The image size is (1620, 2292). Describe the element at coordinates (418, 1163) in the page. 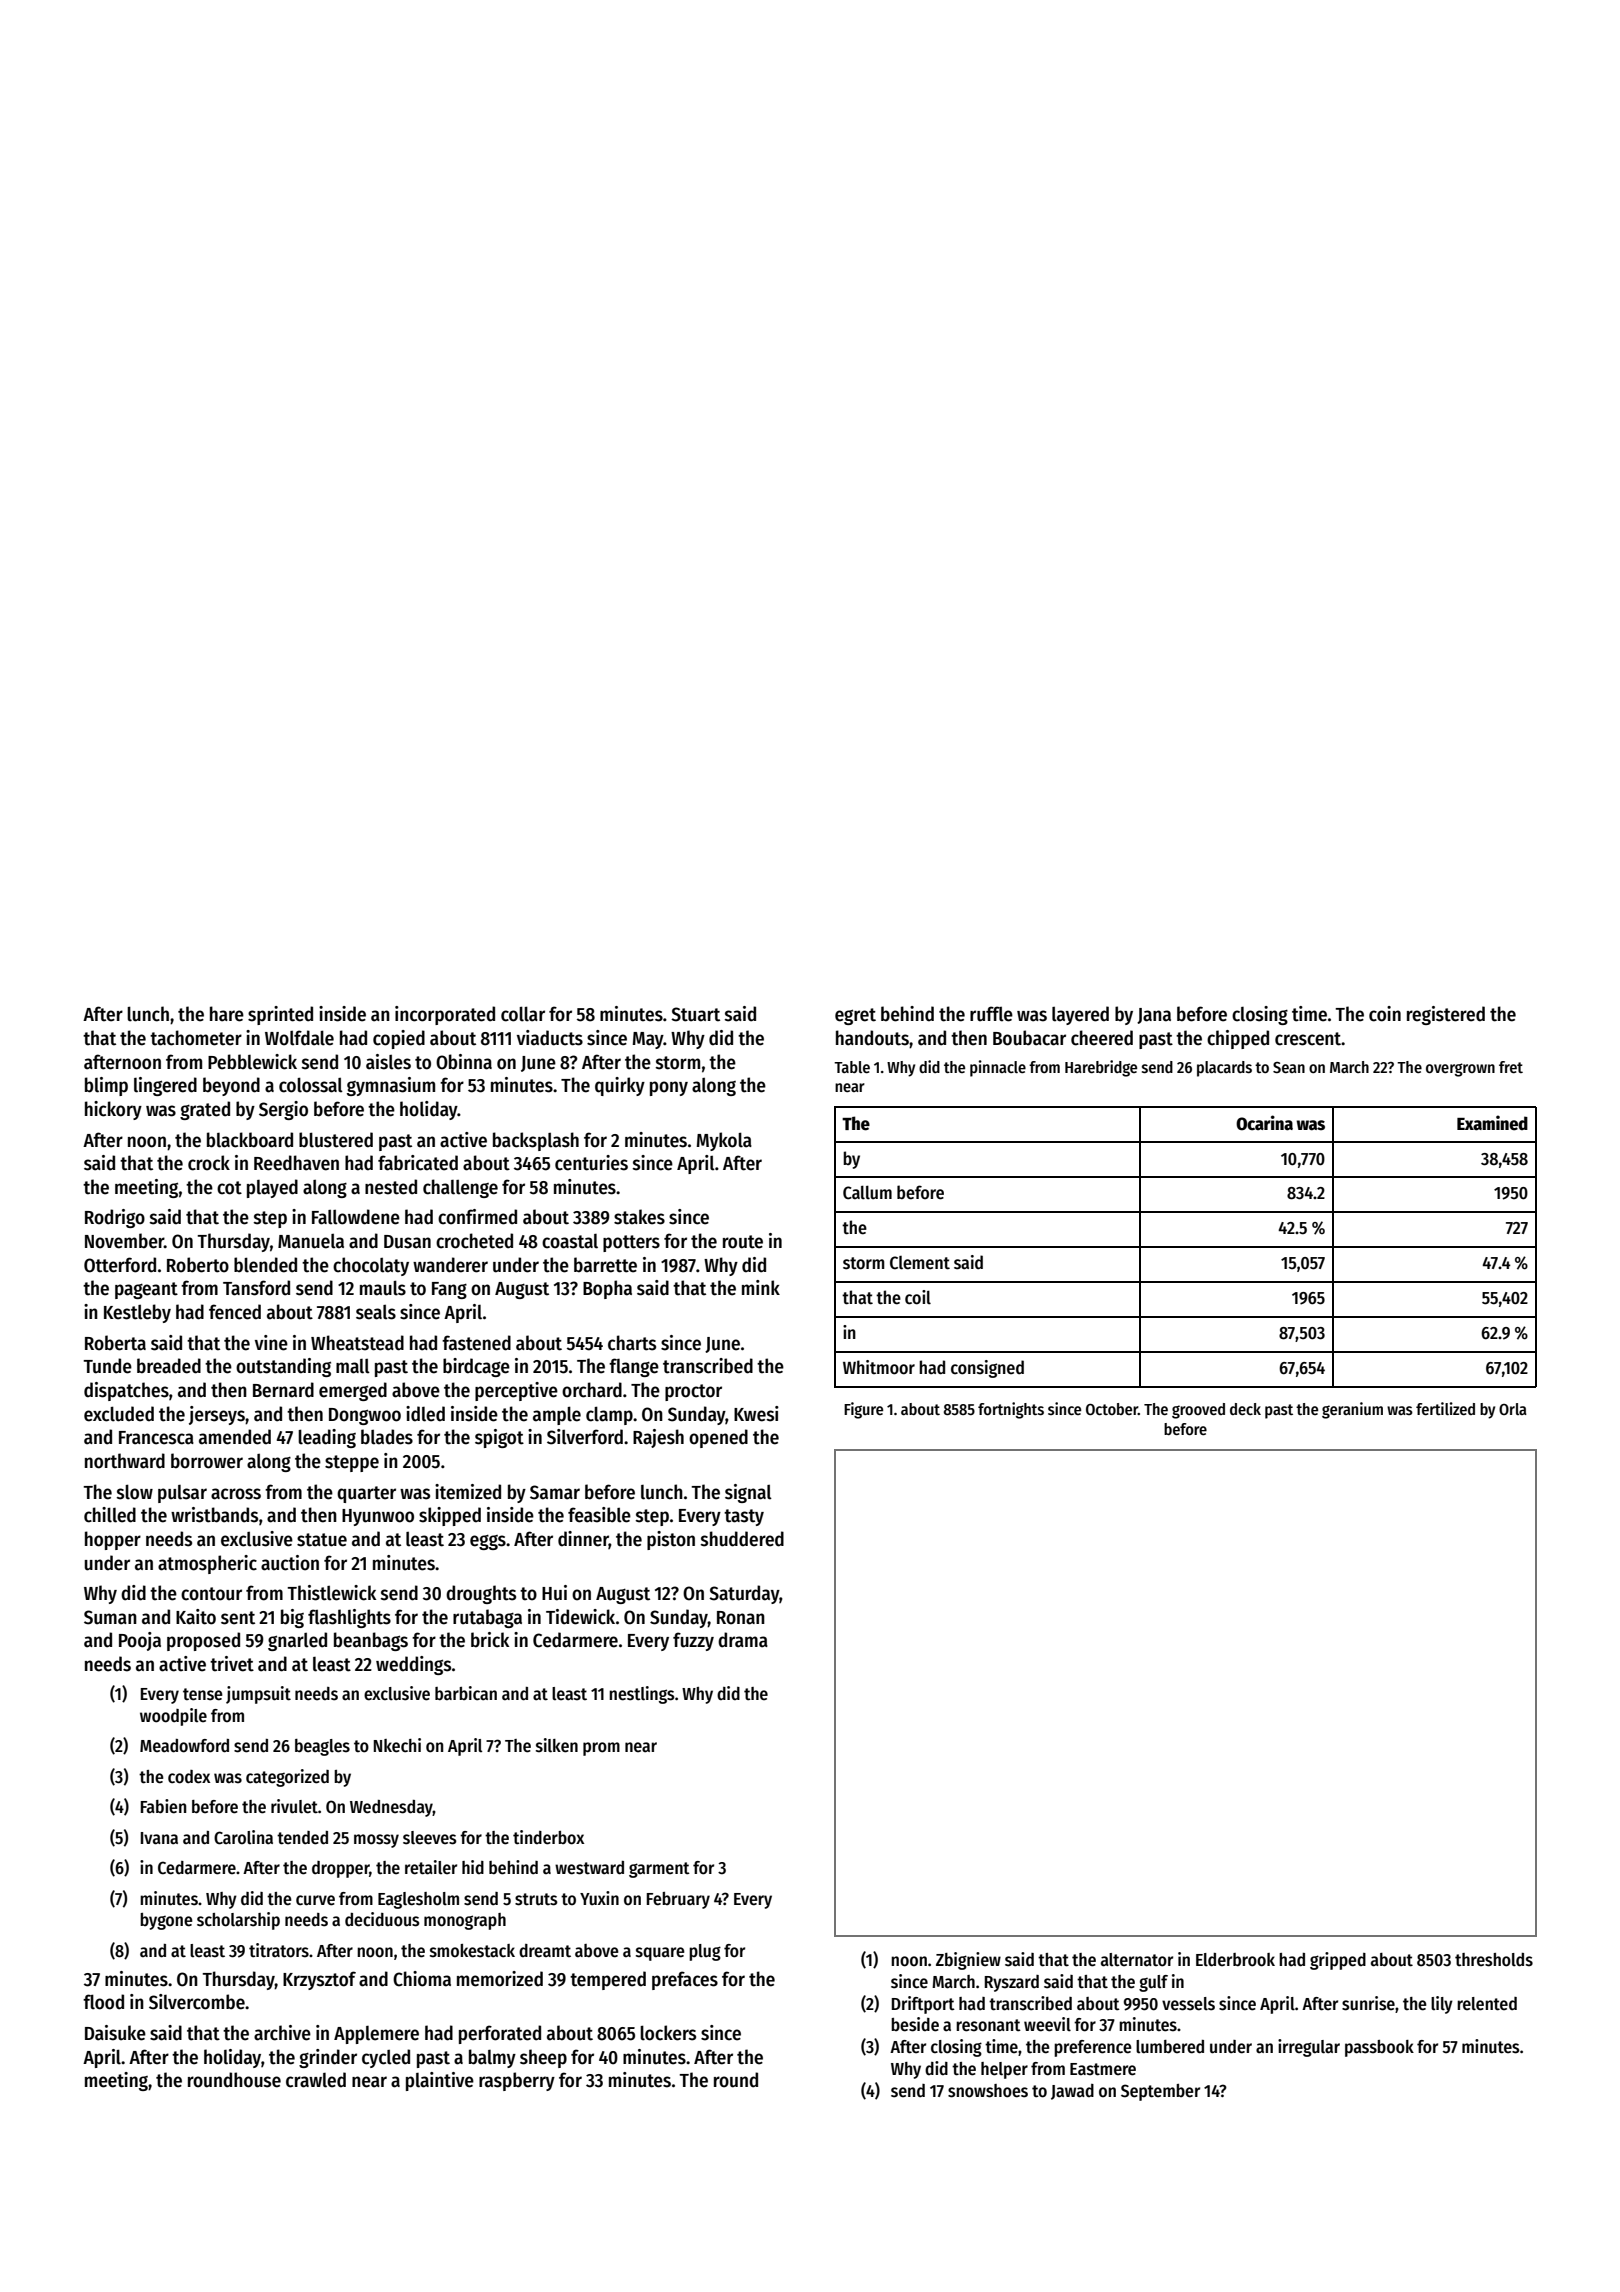

I see `fabricated` at that location.
